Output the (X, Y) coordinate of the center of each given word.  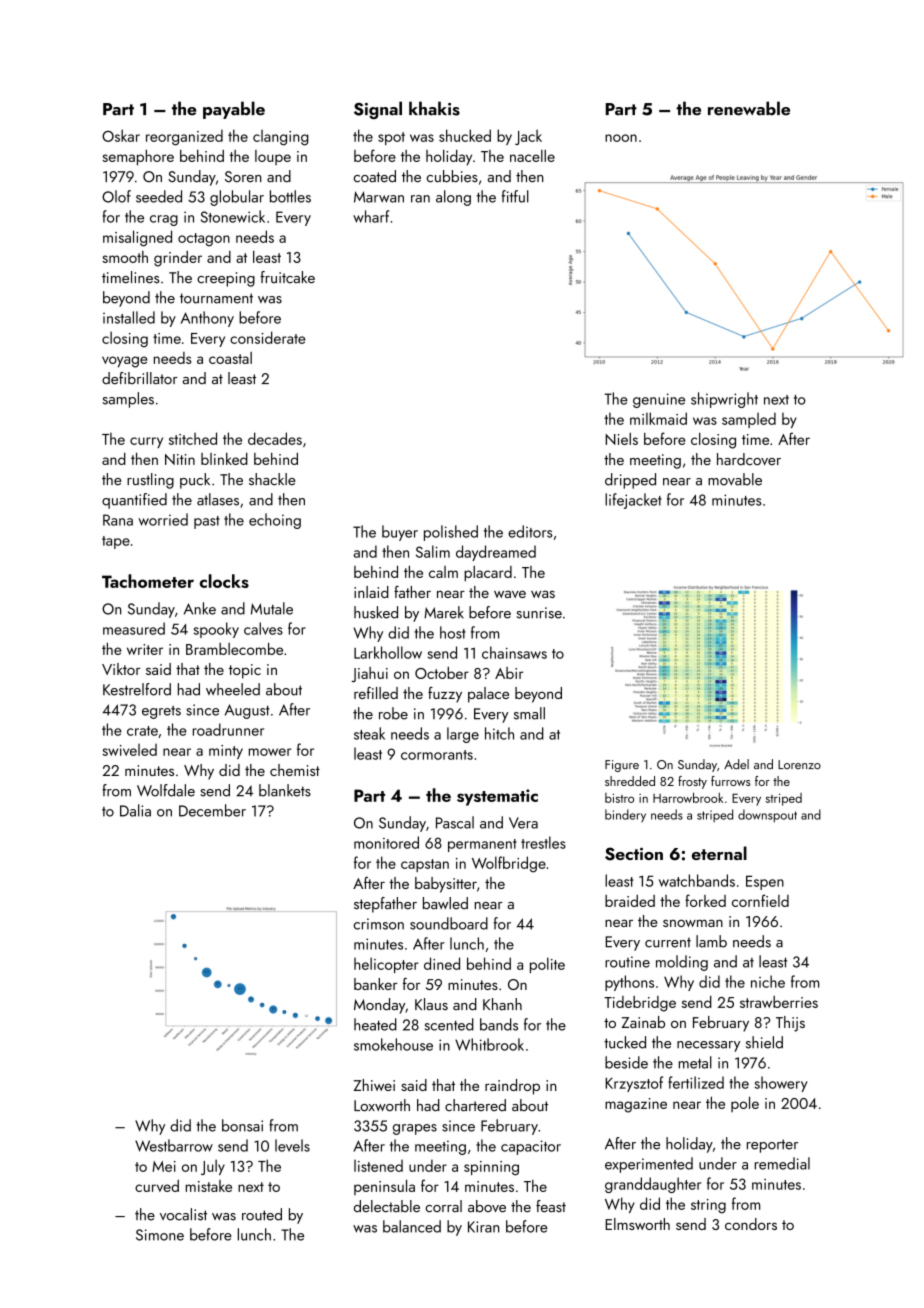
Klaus (431, 1004)
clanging (281, 138)
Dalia (135, 810)
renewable (749, 108)
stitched (193, 438)
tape (116, 542)
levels (292, 1145)
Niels (621, 439)
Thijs (790, 1024)
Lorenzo (799, 764)
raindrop (512, 1087)
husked (376, 612)
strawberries (779, 1002)
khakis (434, 108)
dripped (630, 481)
